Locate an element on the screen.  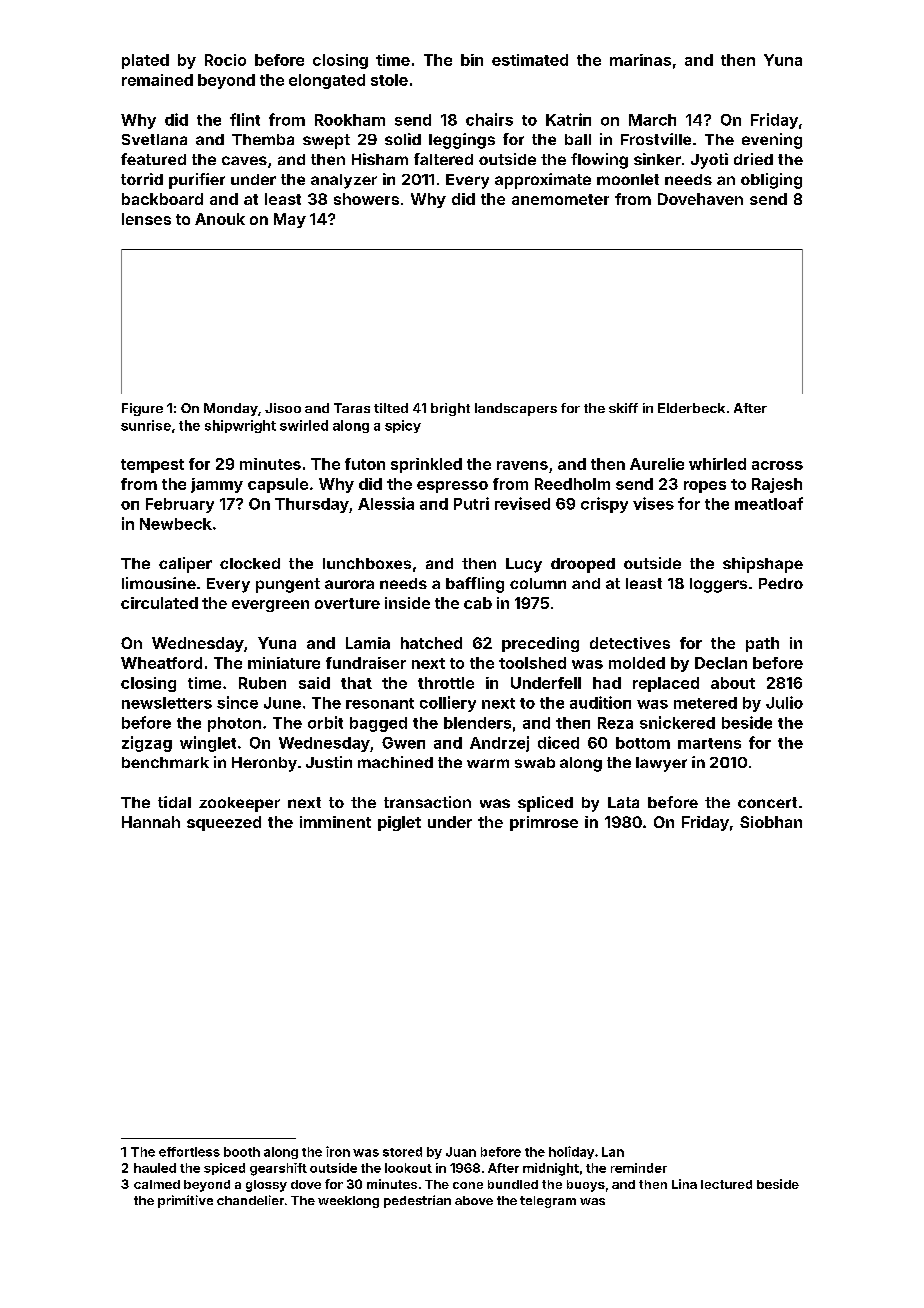
loggers is located at coordinates (718, 585).
